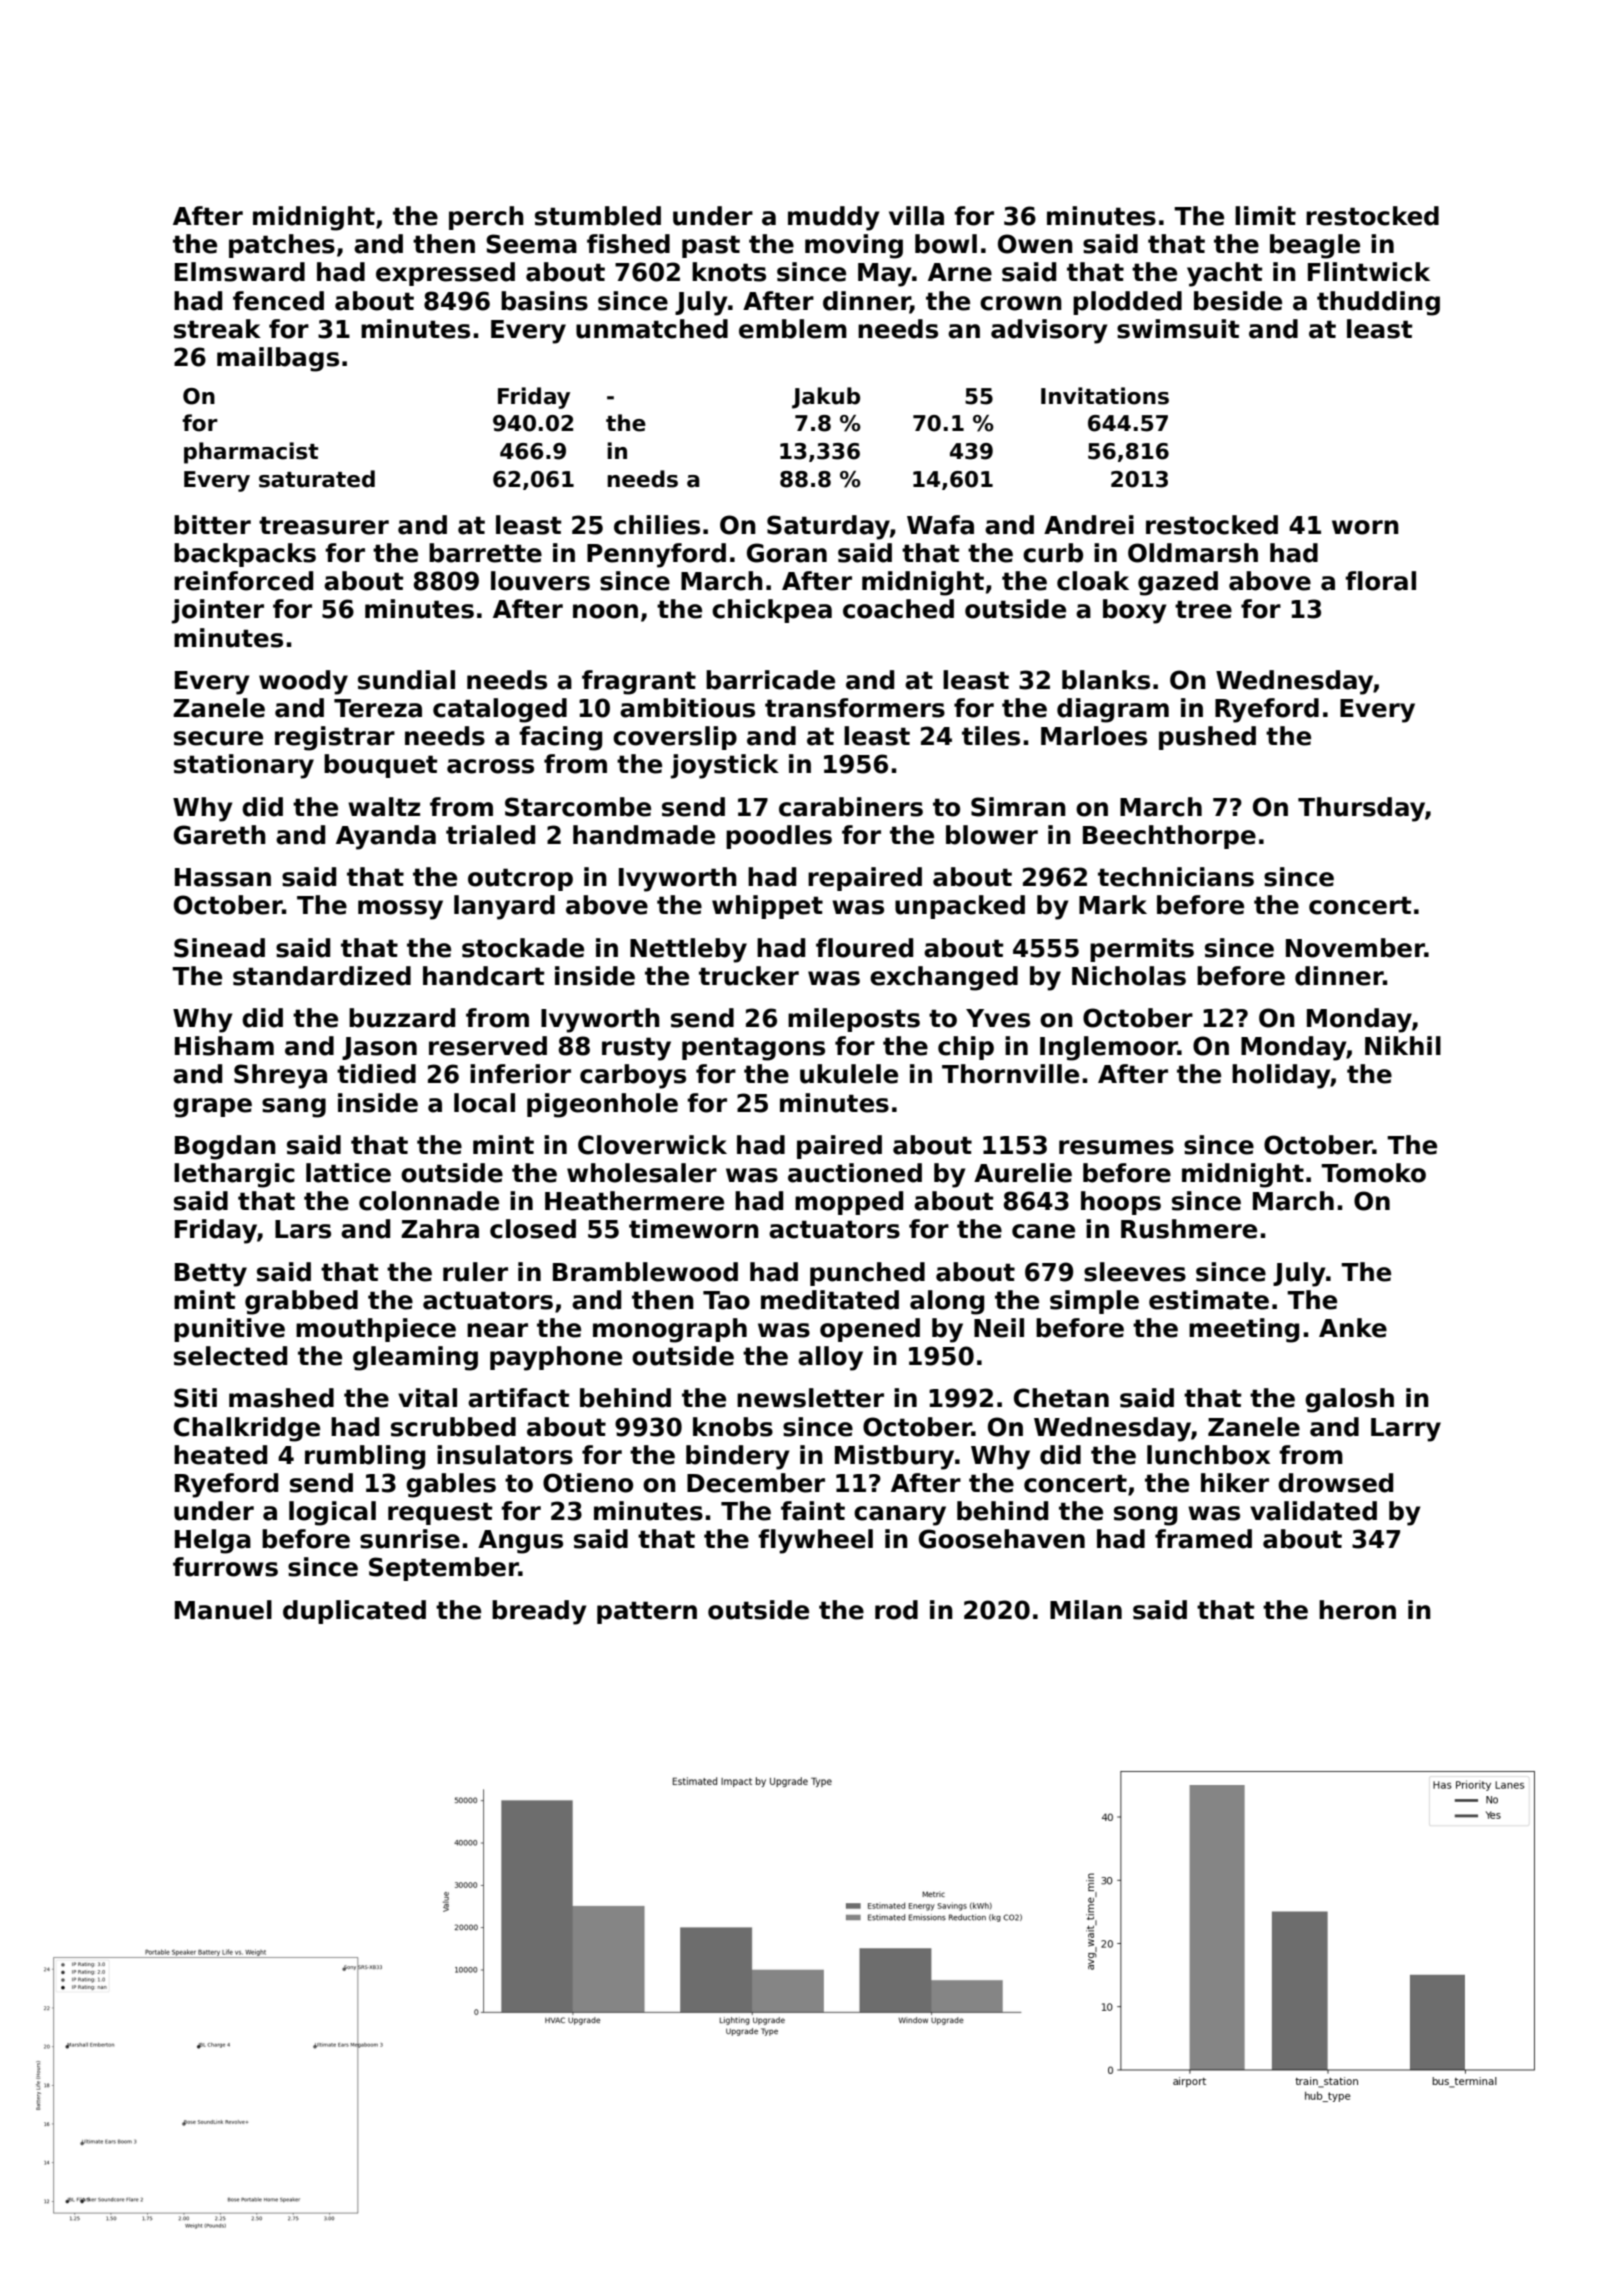  What do you see at coordinates (220, 835) in the image?
I see `Gareth` at bounding box center [220, 835].
